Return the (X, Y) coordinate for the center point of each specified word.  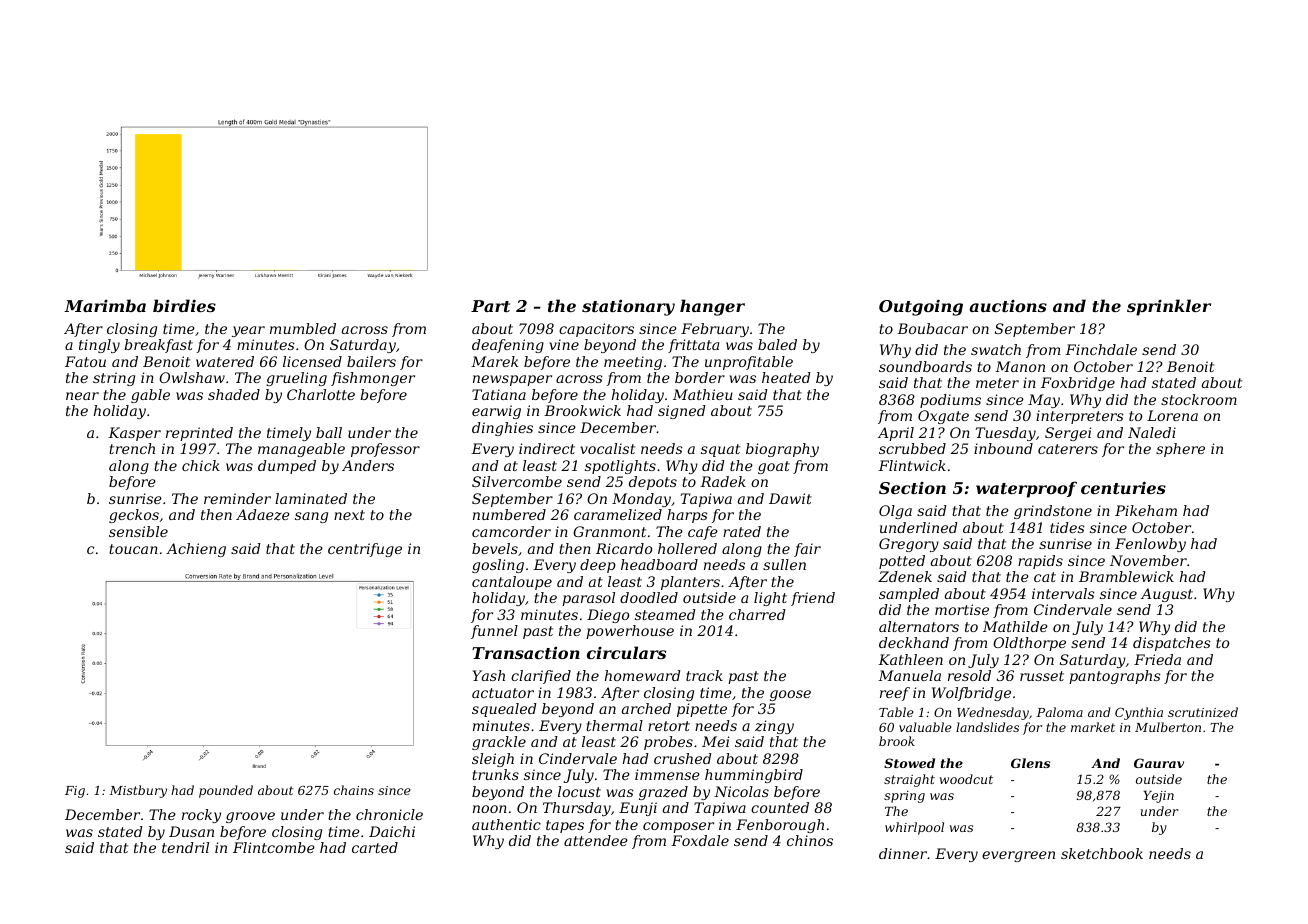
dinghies (502, 429)
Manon (1020, 366)
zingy (774, 727)
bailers (371, 361)
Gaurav (1159, 763)
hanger (712, 307)
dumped (287, 467)
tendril (185, 847)
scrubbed (912, 448)
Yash (489, 675)
